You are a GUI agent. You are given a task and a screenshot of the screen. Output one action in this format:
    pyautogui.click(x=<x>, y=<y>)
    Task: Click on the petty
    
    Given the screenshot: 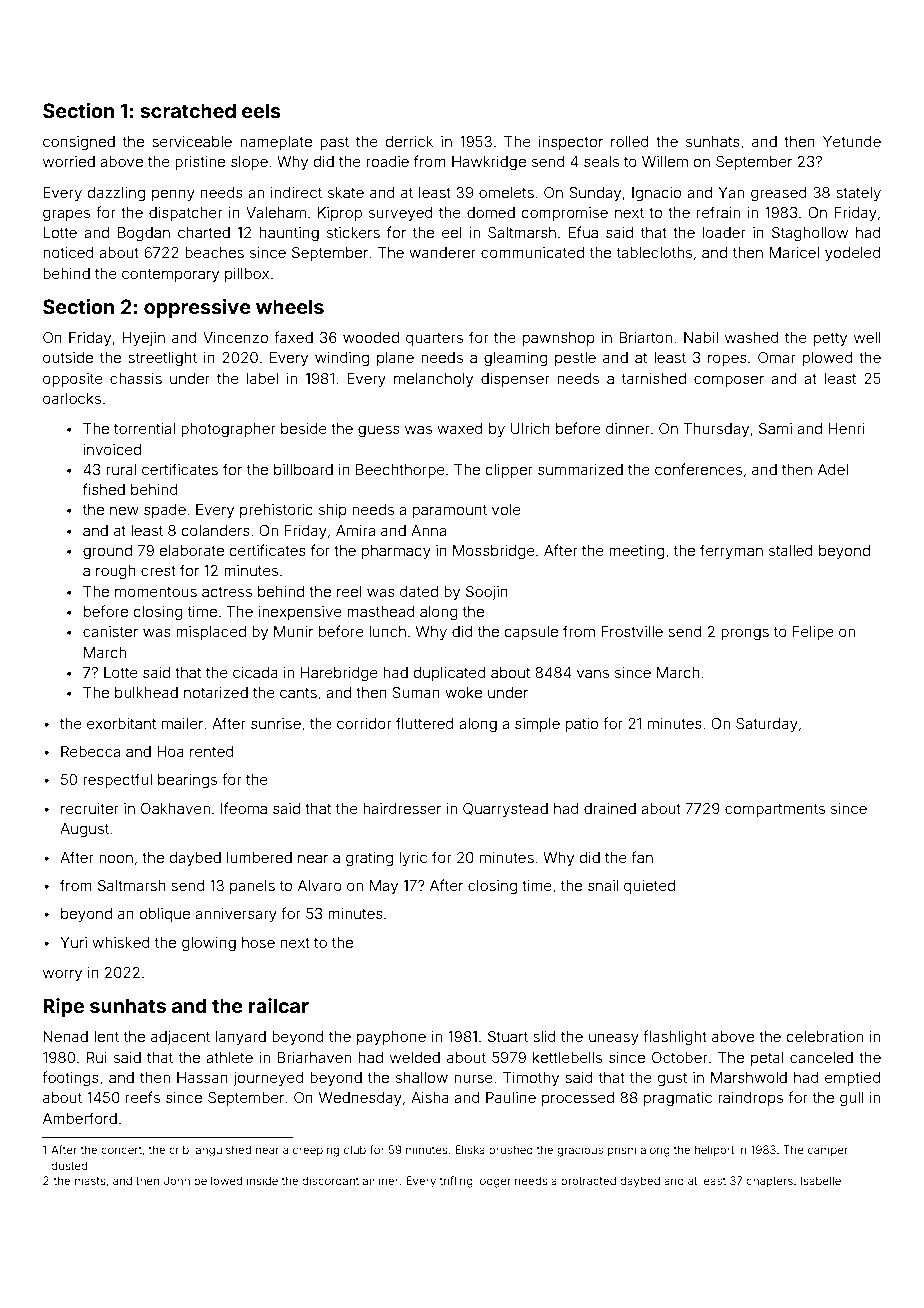 What is the action you would take?
    pyautogui.click(x=830, y=339)
